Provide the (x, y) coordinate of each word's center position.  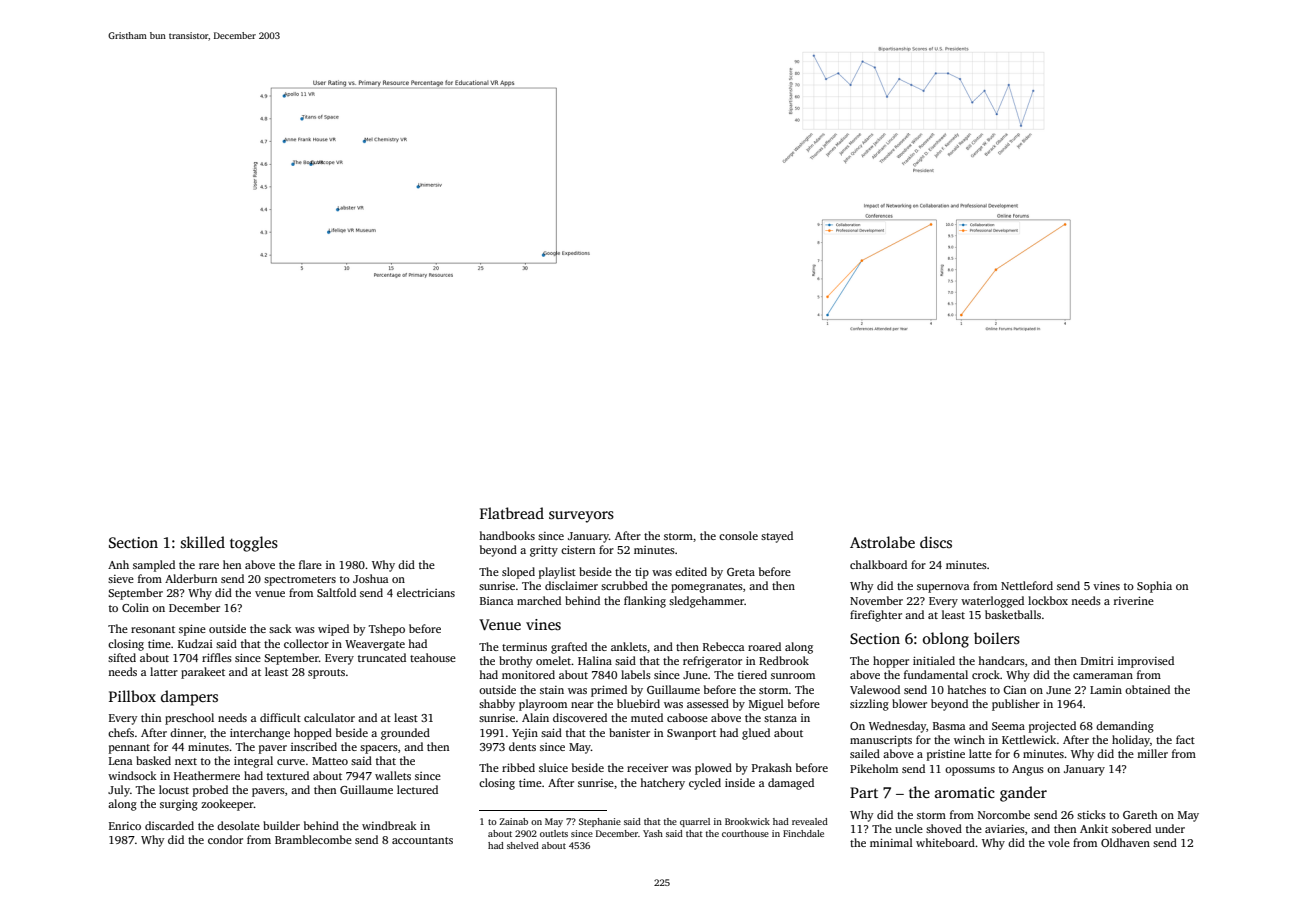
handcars (1001, 660)
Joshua (371, 578)
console (738, 535)
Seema (1008, 726)
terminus (524, 647)
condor (225, 839)
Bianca (497, 601)
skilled (203, 542)
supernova (943, 588)
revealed (810, 821)
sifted (122, 657)
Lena (121, 761)
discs (936, 542)
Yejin (525, 734)
